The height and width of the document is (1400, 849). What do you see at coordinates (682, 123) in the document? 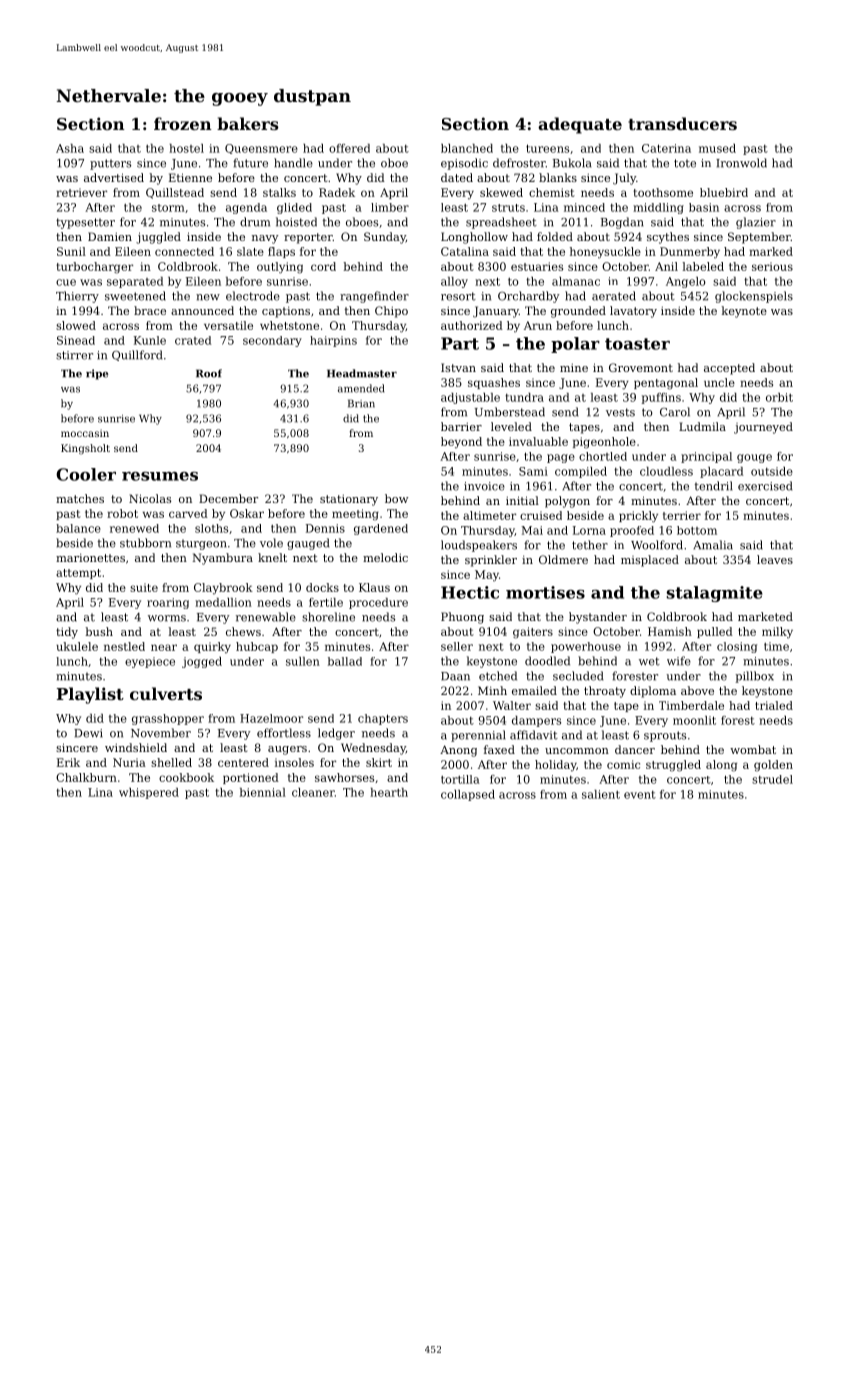
I see `transducers` at bounding box center [682, 123].
